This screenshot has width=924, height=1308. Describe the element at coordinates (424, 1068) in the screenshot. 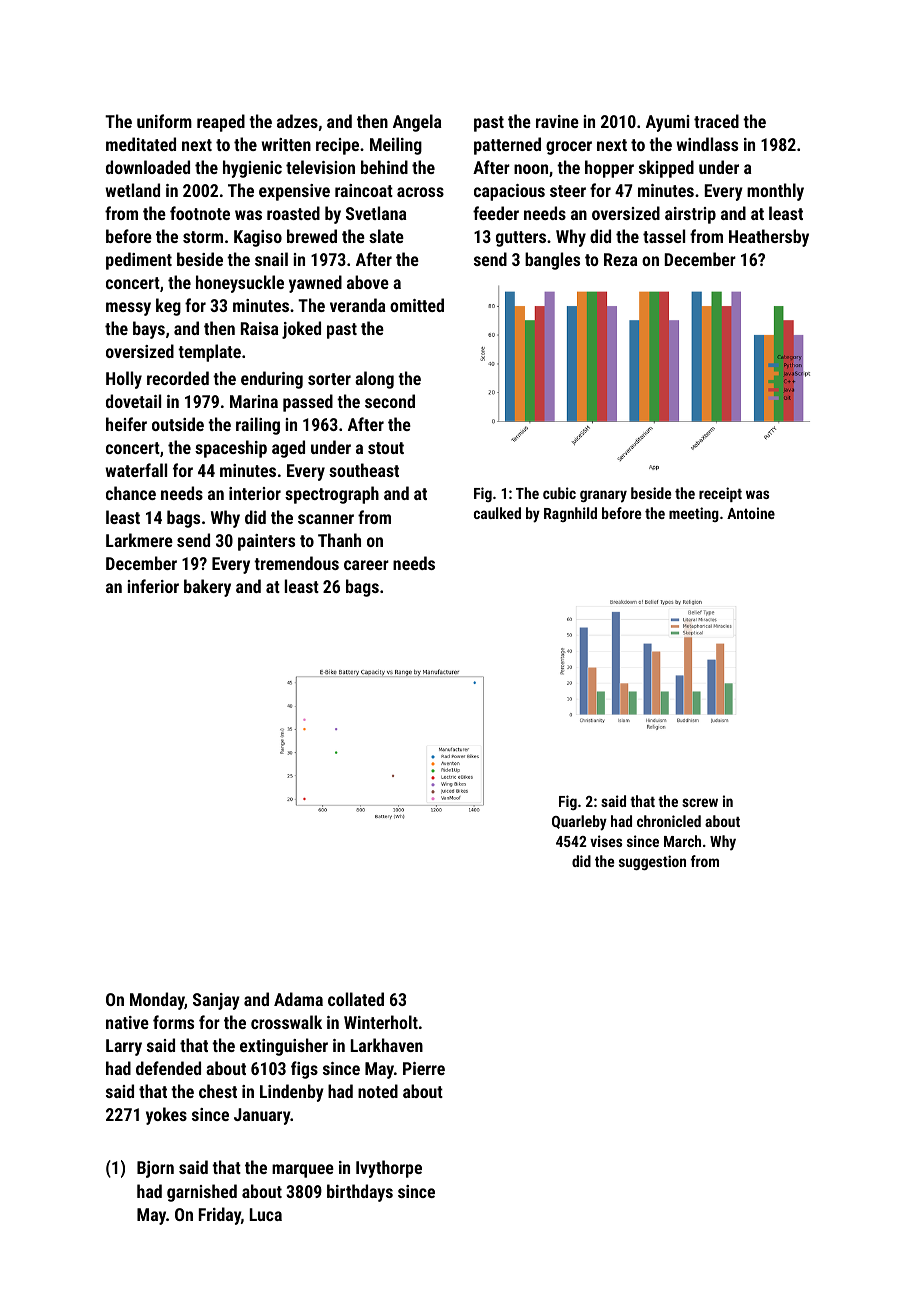

I see `Pierre` at that location.
